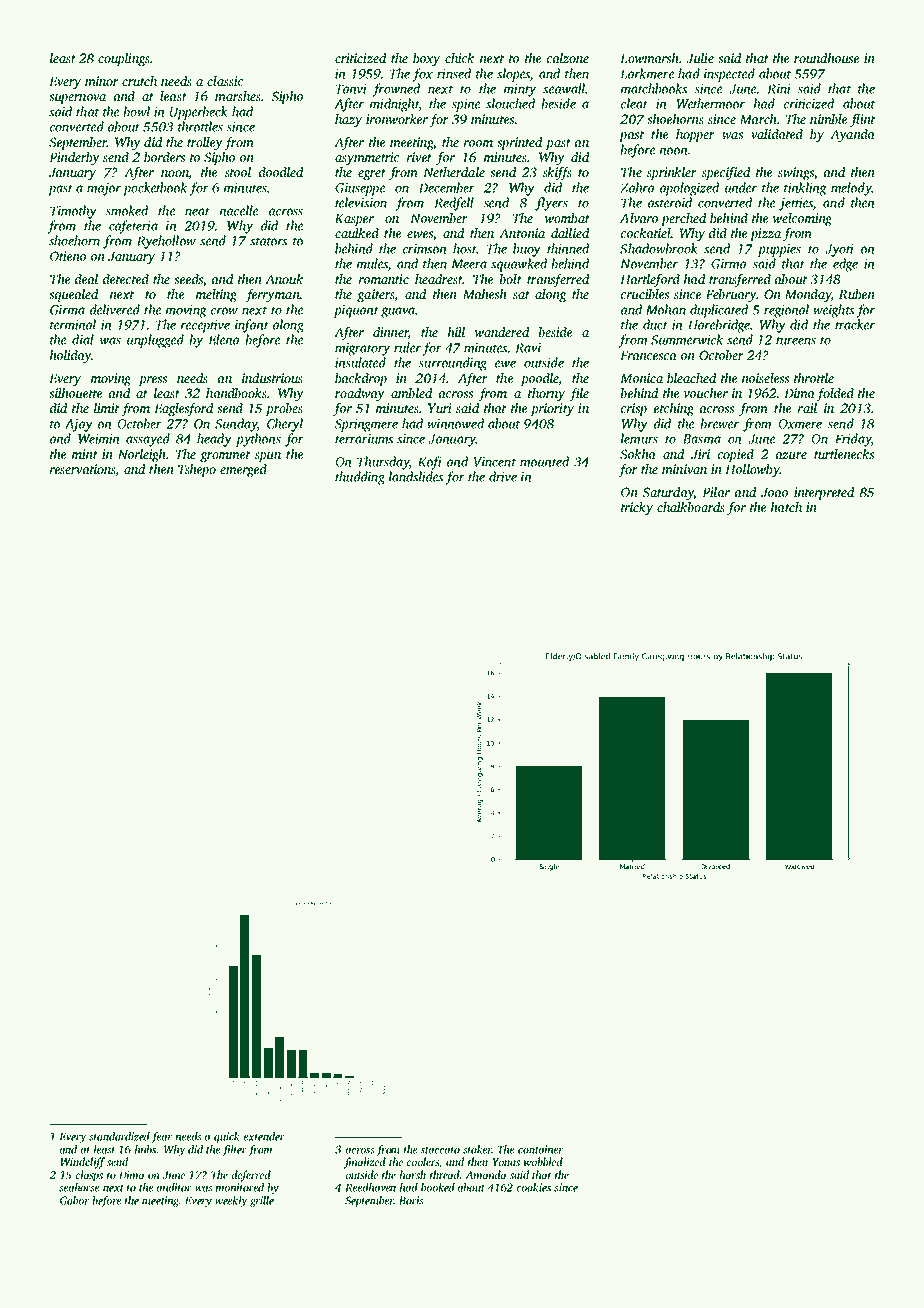 This screenshot has width=924, height=1308. I want to click on roundhouse, so click(826, 58).
